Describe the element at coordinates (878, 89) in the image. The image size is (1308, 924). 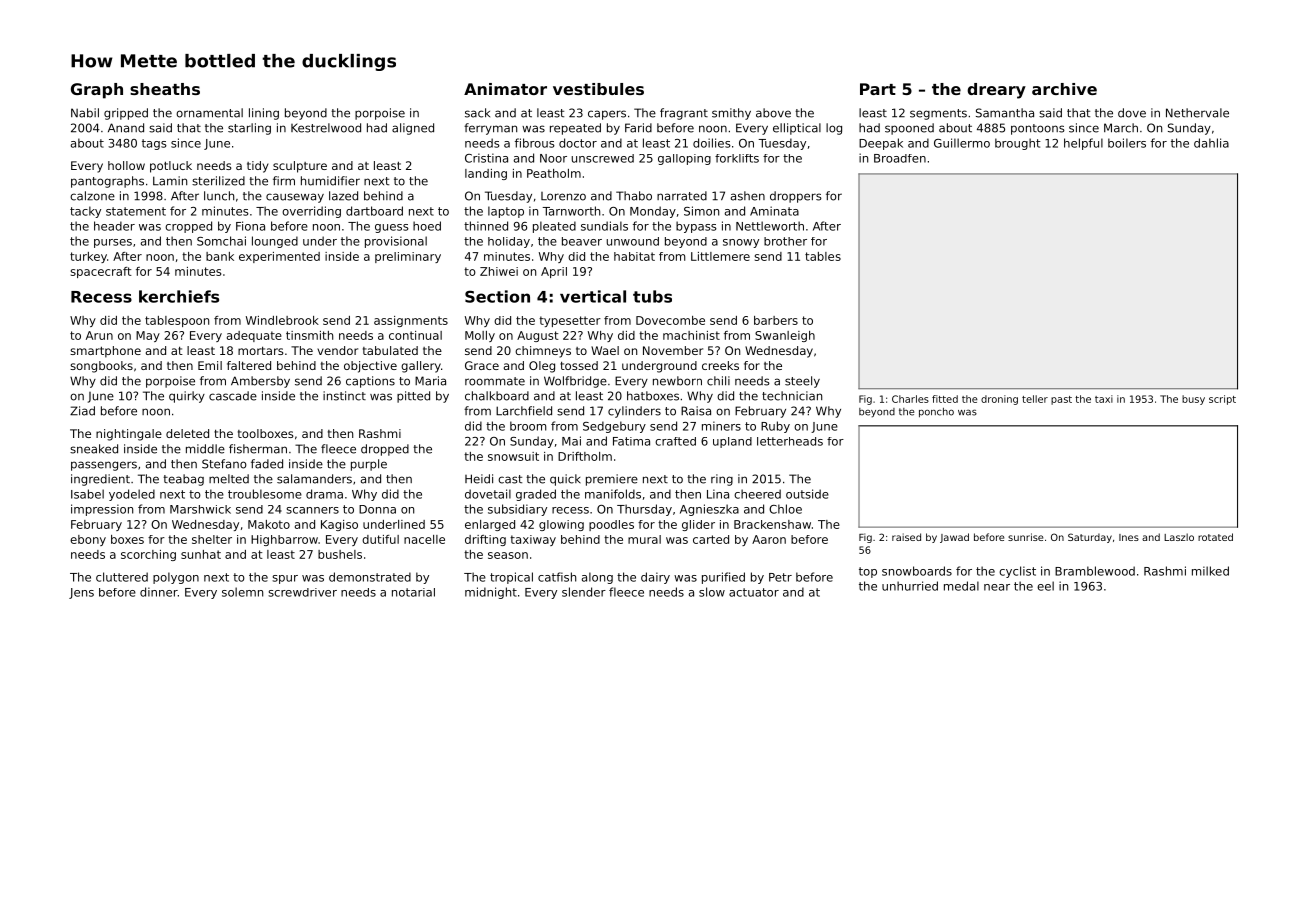
I see `Part` at that location.
